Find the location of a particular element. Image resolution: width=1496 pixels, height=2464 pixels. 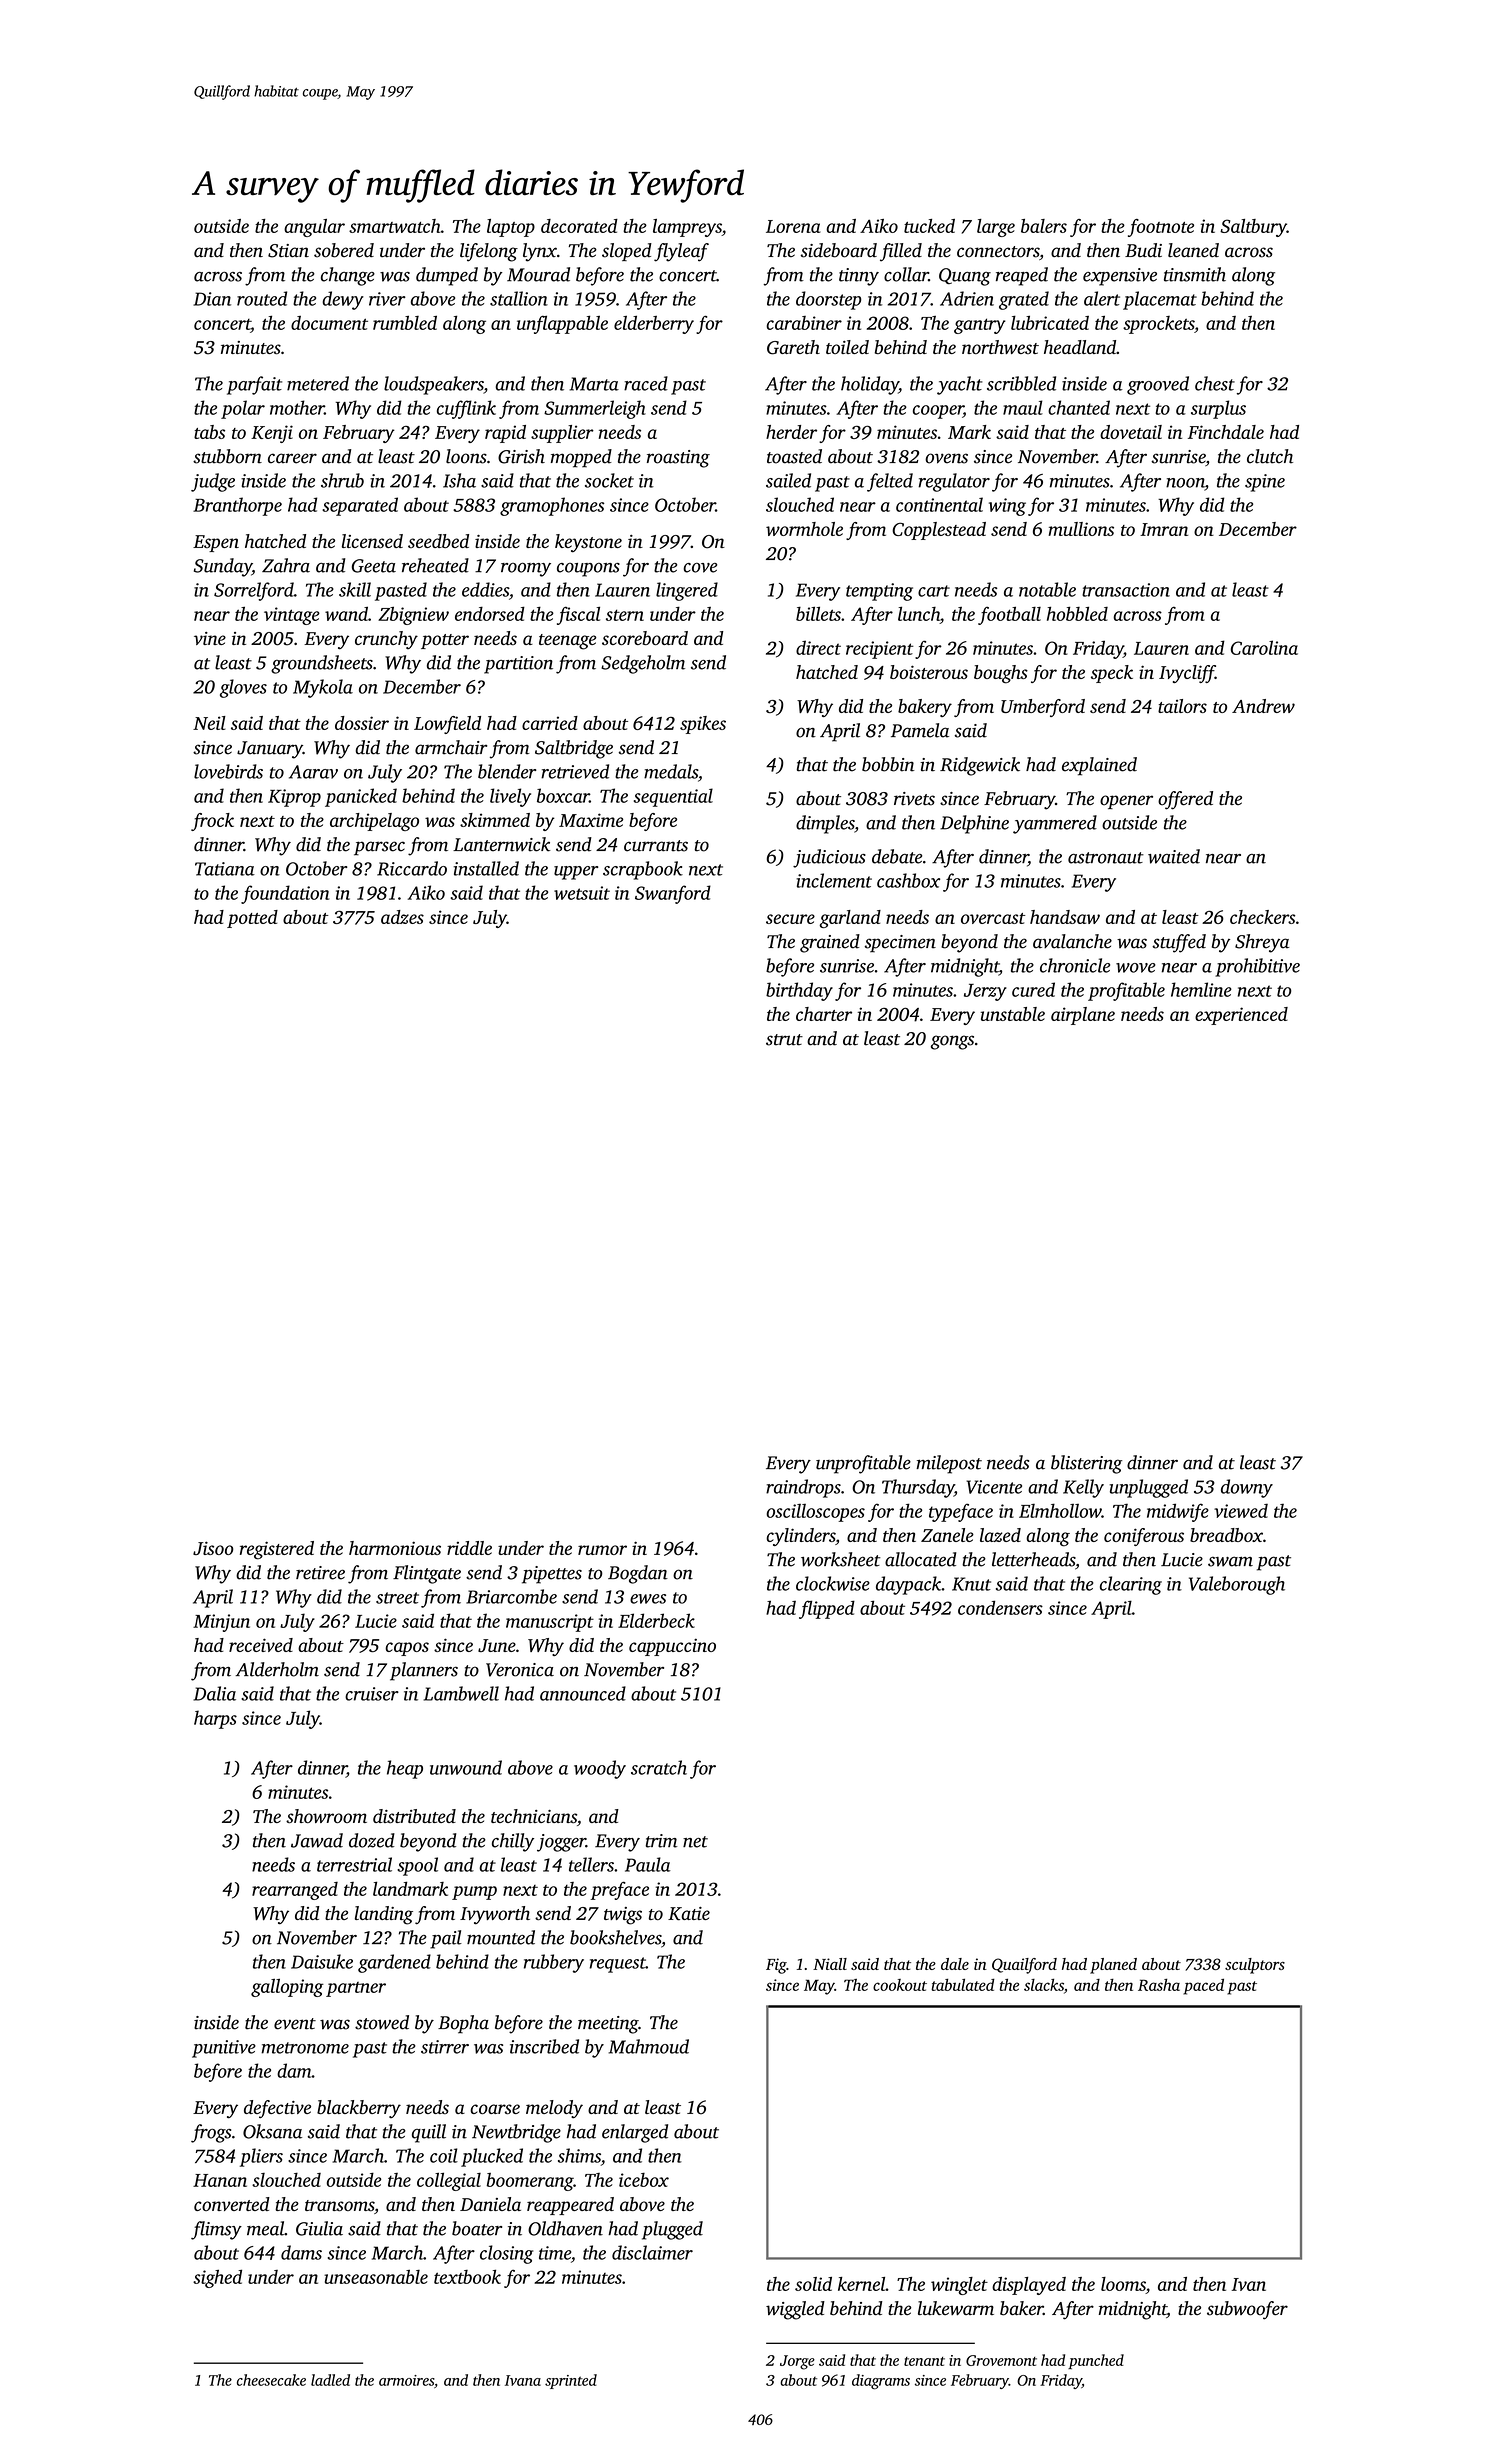

checkers is located at coordinates (1262, 917).
